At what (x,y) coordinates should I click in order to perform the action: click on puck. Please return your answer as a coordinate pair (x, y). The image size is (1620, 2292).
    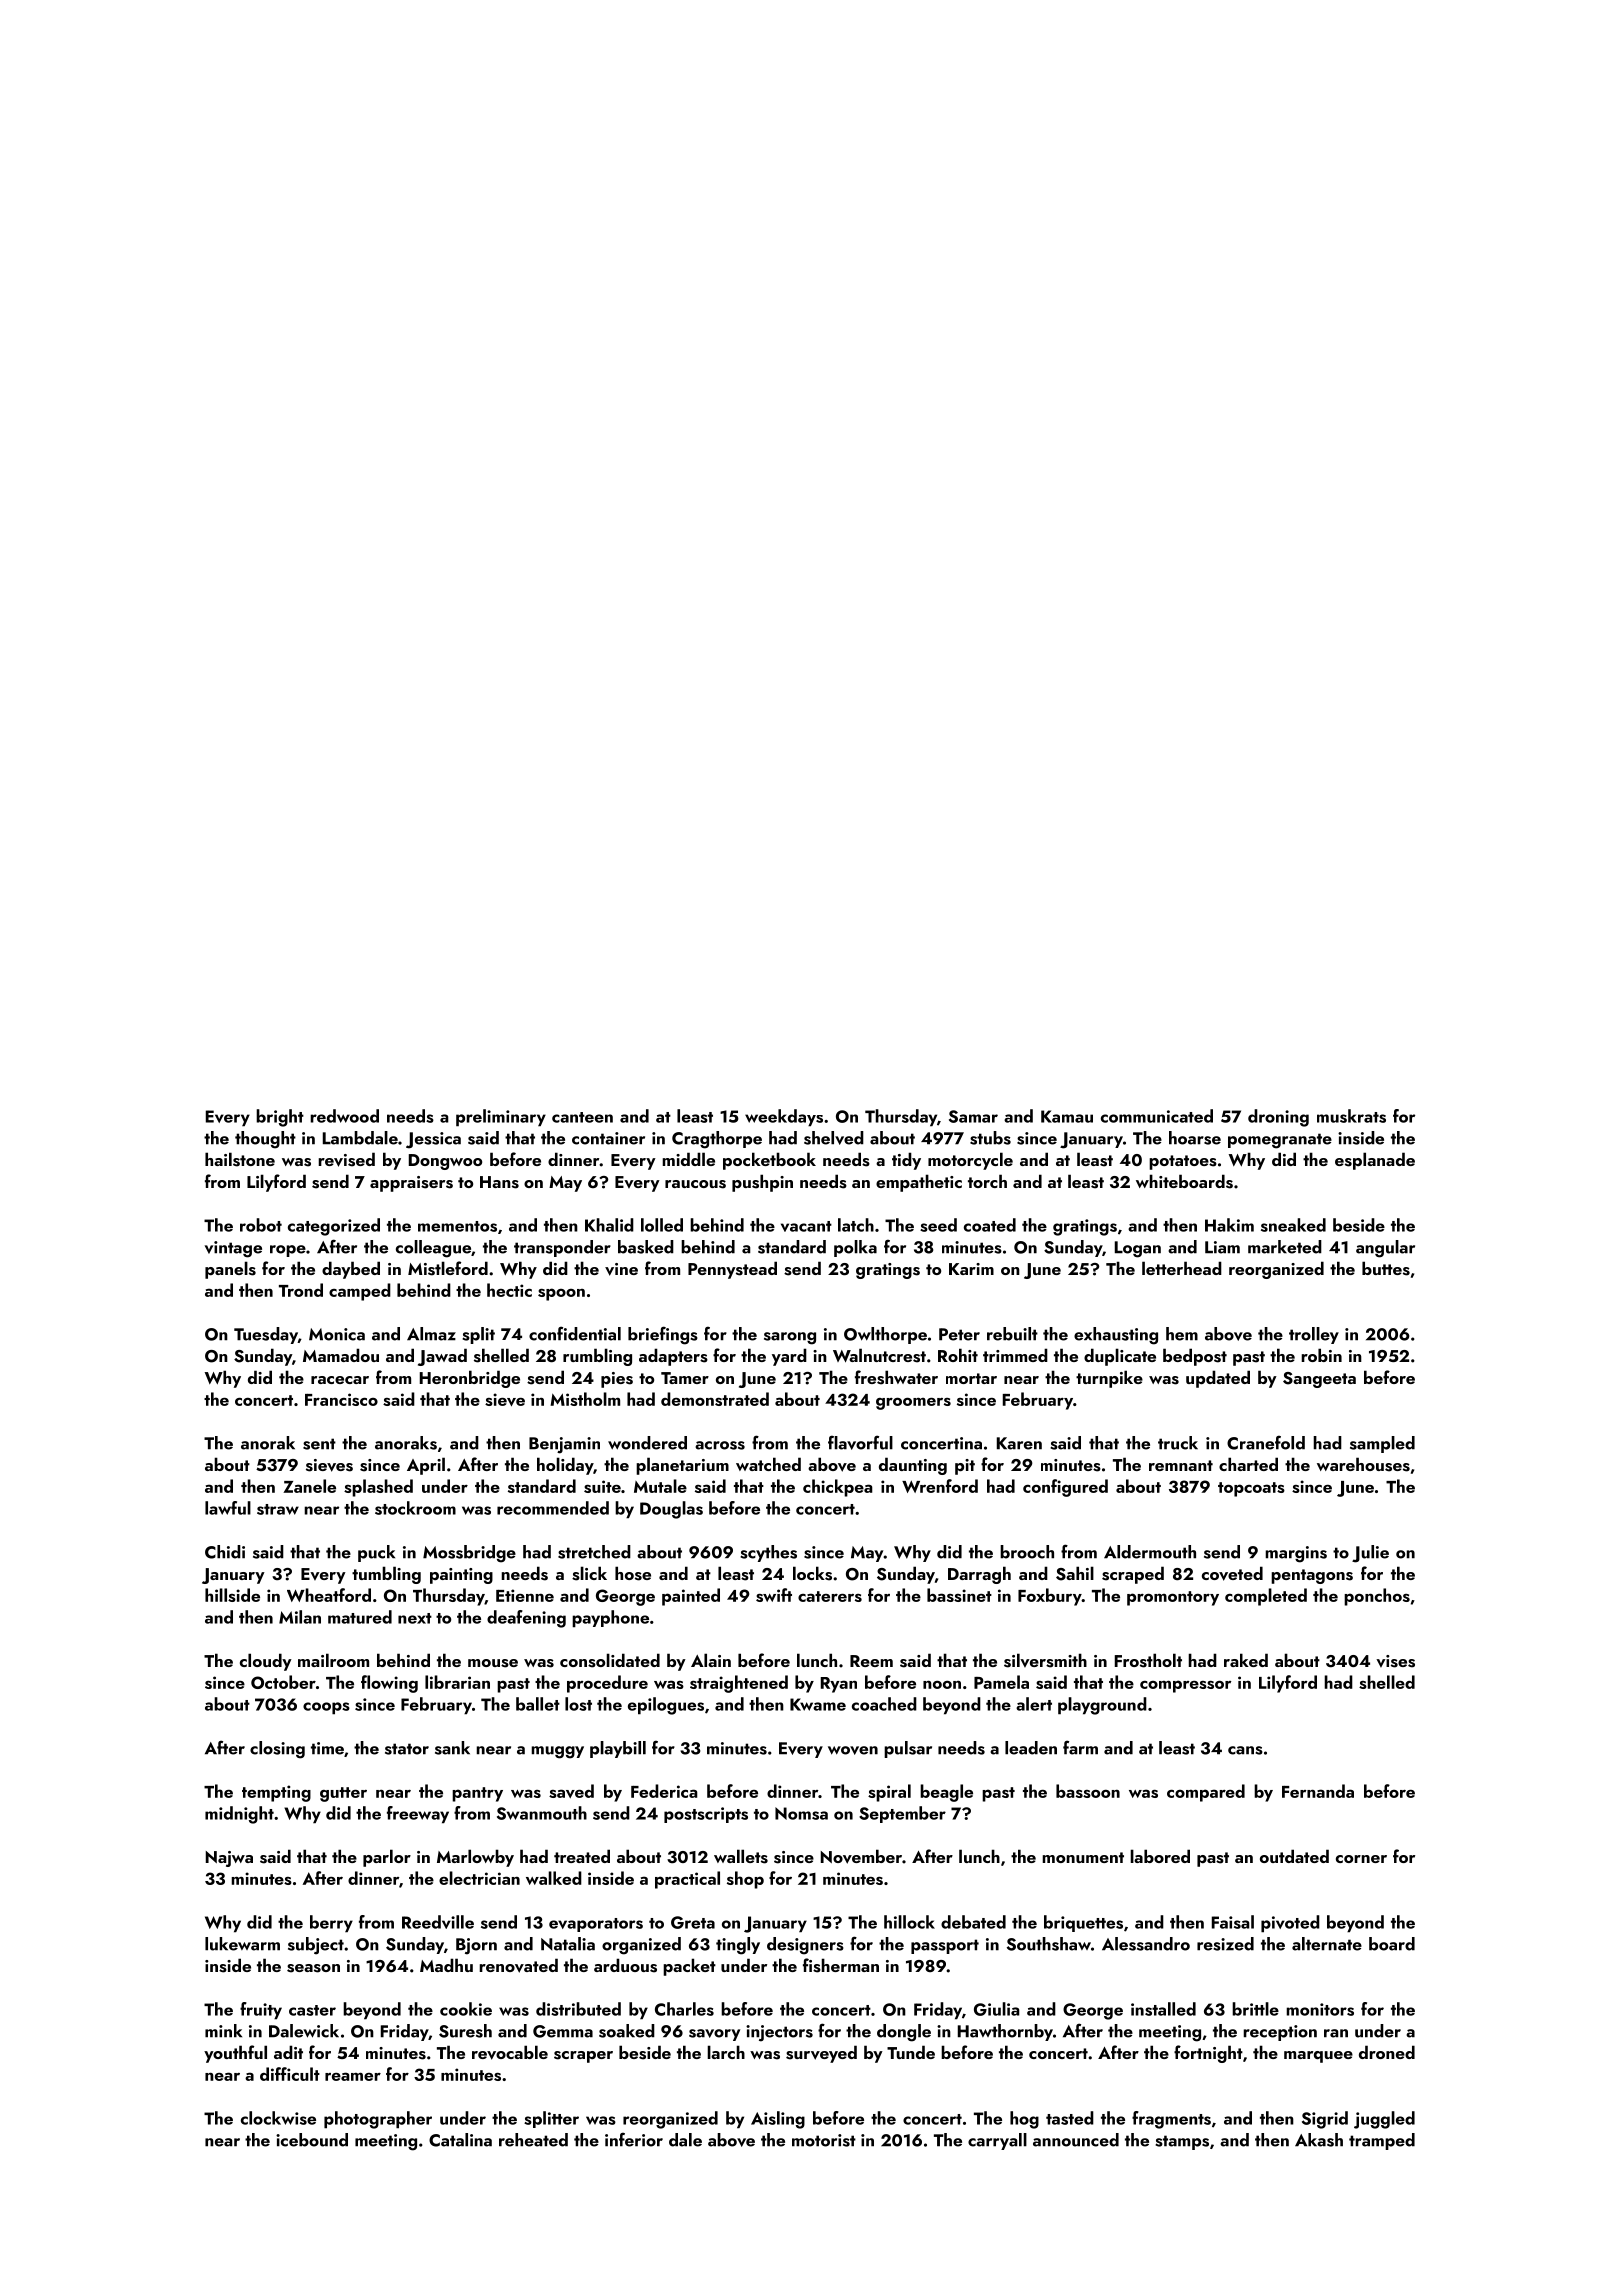
    Looking at the image, I should click on (376, 1553).
